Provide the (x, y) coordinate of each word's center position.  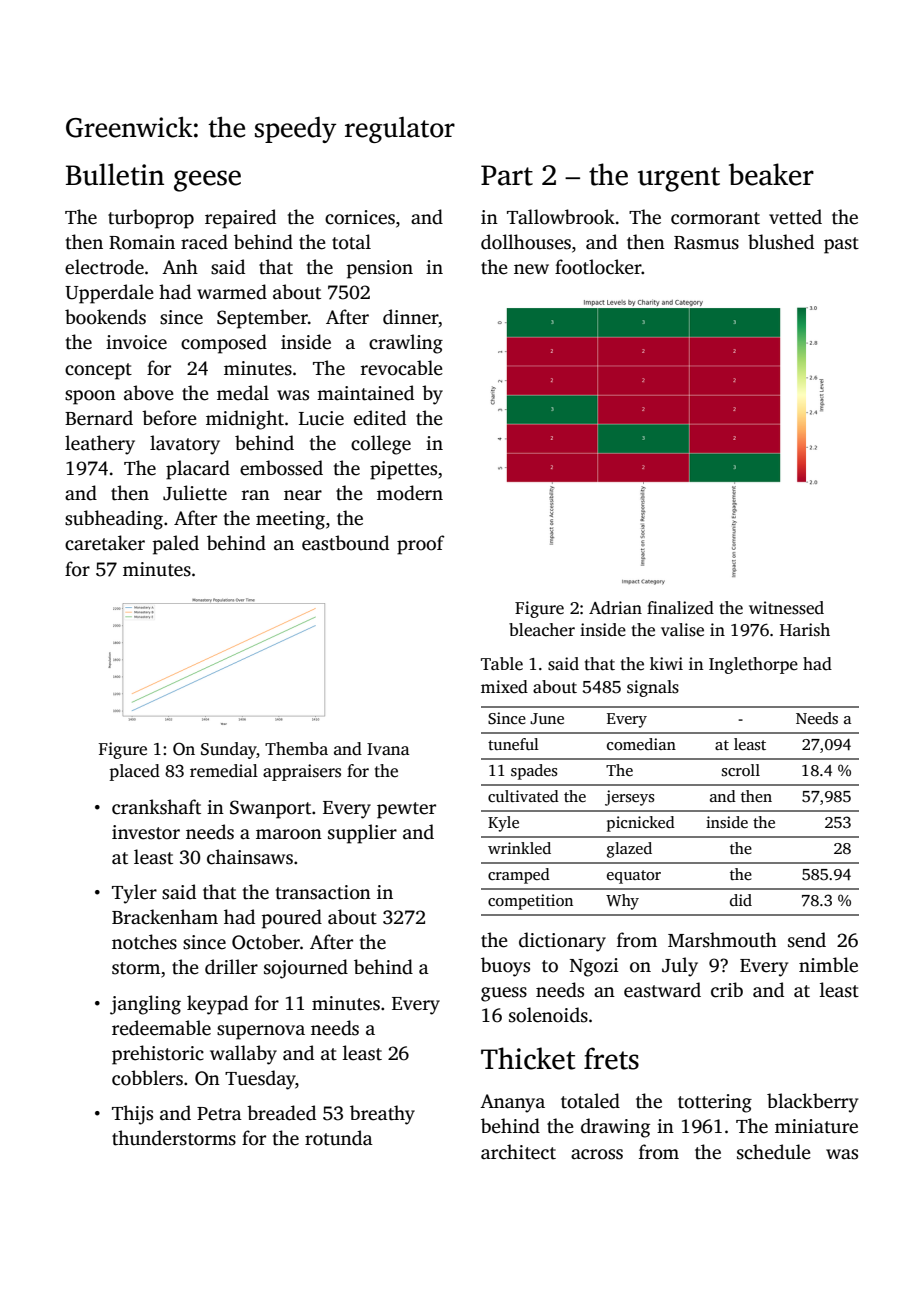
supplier (362, 834)
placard (198, 470)
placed (135, 772)
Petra (219, 1114)
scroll (741, 770)
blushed (781, 242)
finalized (680, 608)
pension (380, 269)
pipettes (403, 470)
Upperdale (109, 294)
